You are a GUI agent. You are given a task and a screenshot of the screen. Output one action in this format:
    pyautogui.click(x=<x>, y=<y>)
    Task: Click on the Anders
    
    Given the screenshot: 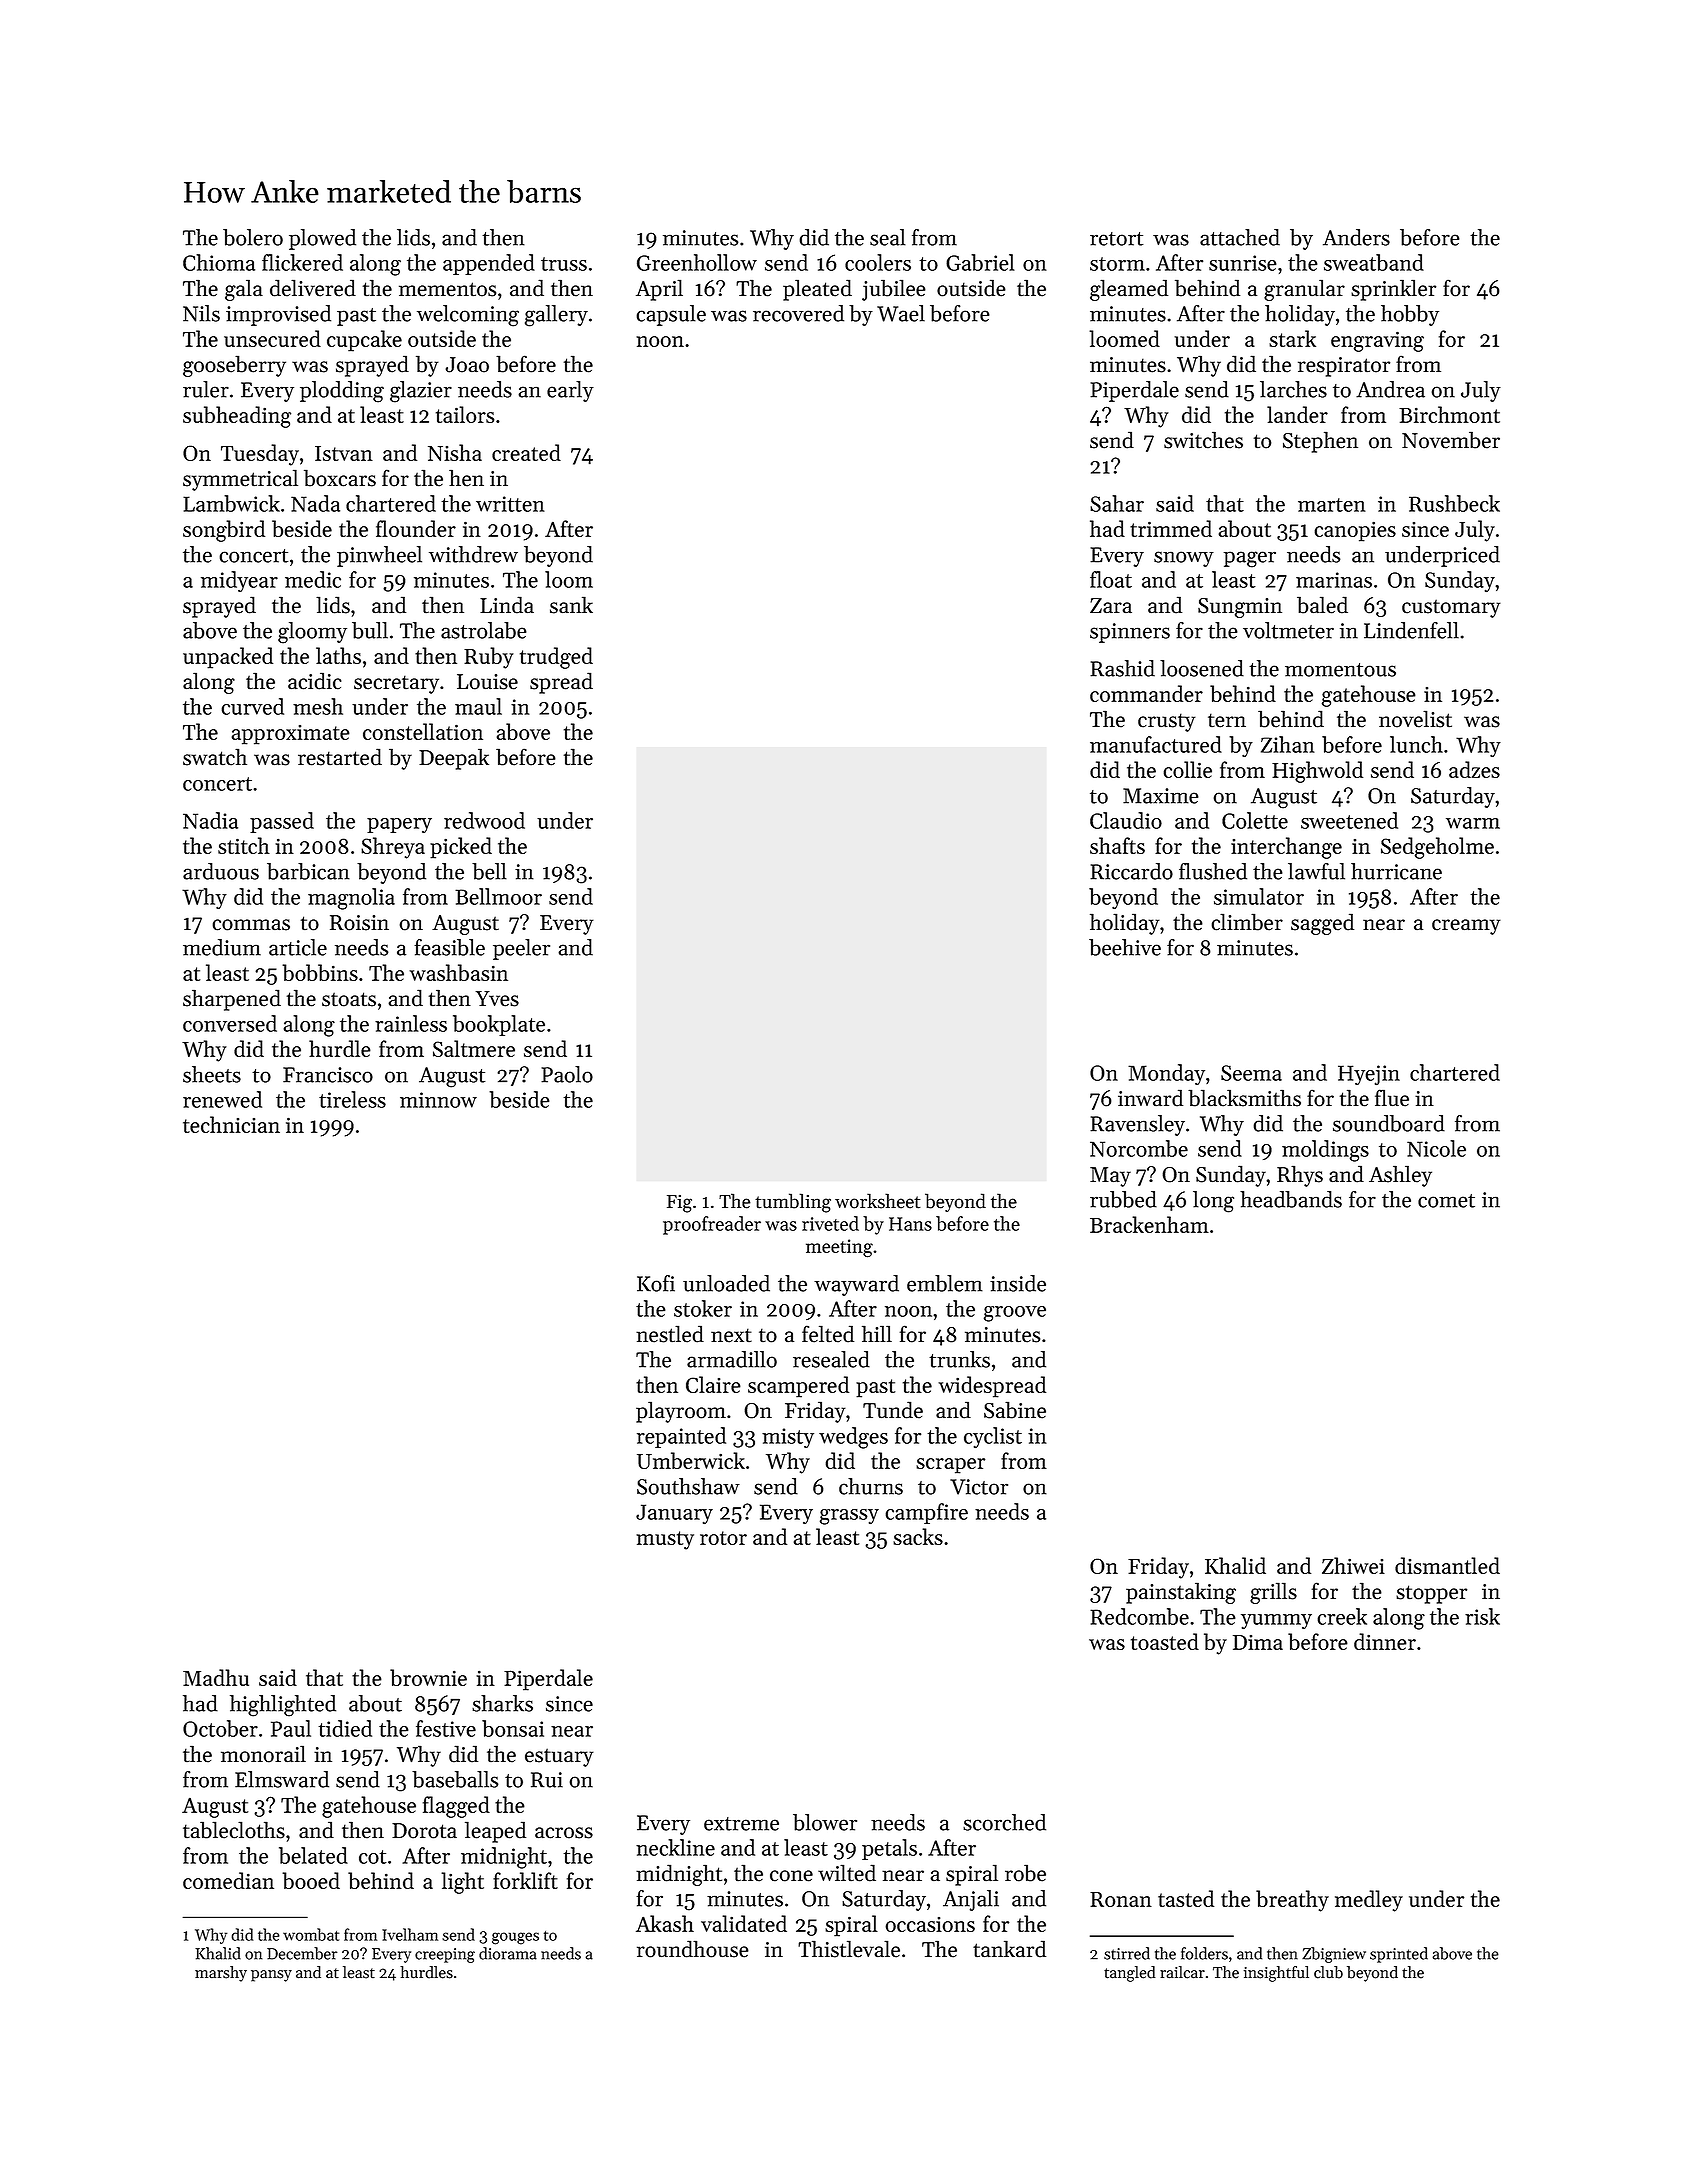 What is the action you would take?
    pyautogui.click(x=1356, y=237)
